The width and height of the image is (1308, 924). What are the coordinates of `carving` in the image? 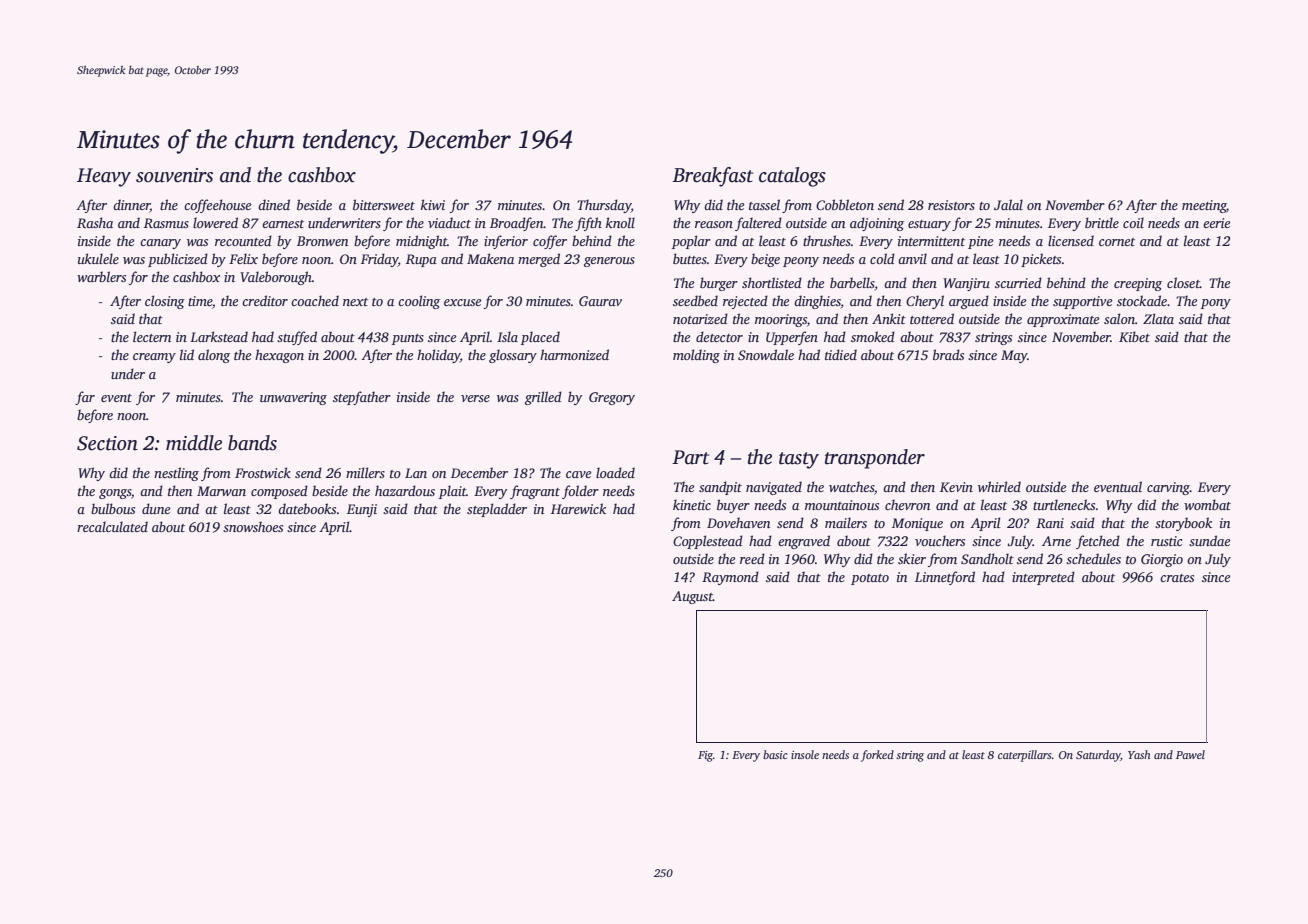 It's located at (1168, 488).
